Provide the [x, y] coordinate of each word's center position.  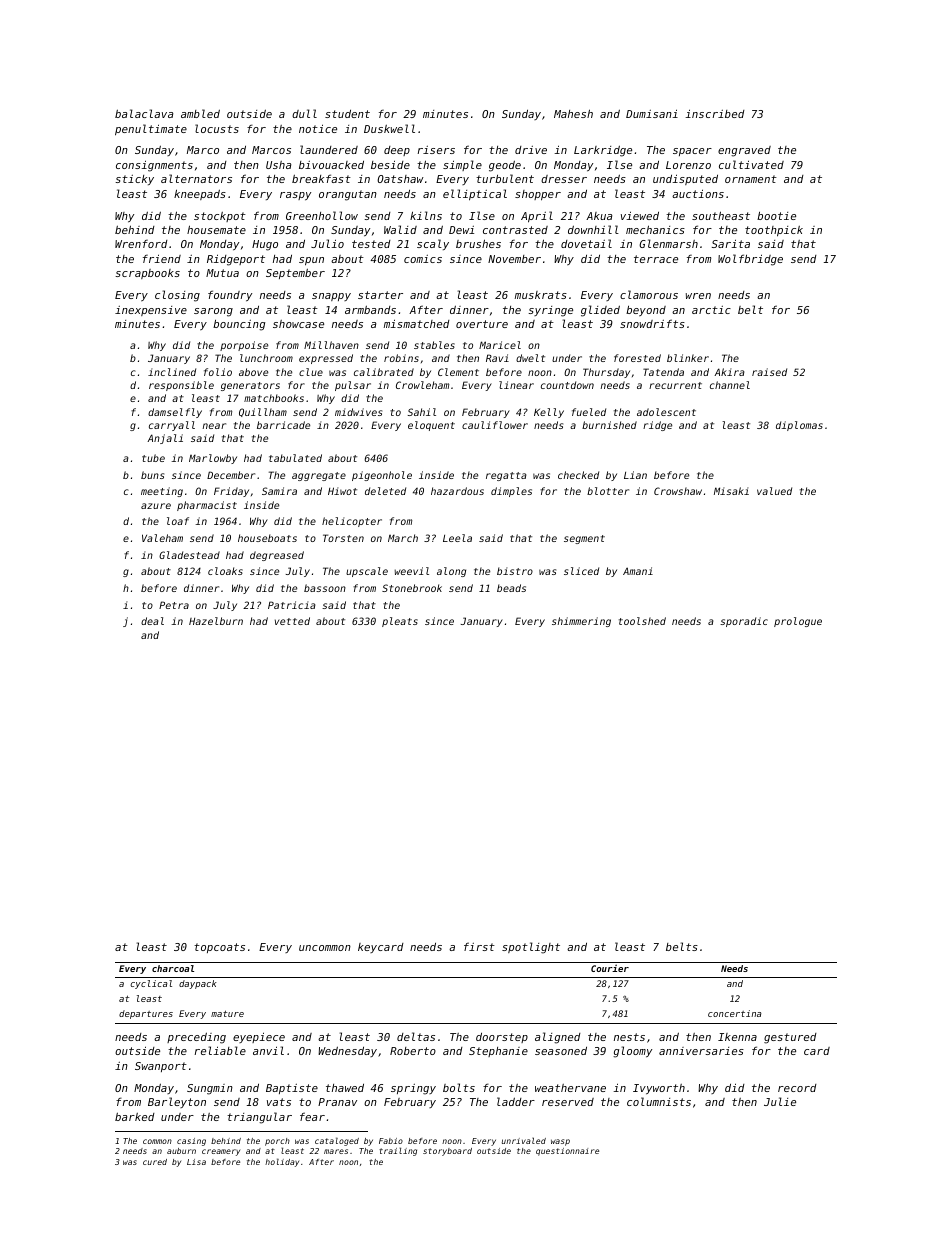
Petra [174, 605]
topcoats [219, 948]
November [514, 259]
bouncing [239, 325]
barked [135, 1117]
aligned [558, 1038]
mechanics [655, 229]
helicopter [352, 522]
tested [371, 244]
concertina [735, 1013]
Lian [635, 475]
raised [769, 372]
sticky [134, 180]
